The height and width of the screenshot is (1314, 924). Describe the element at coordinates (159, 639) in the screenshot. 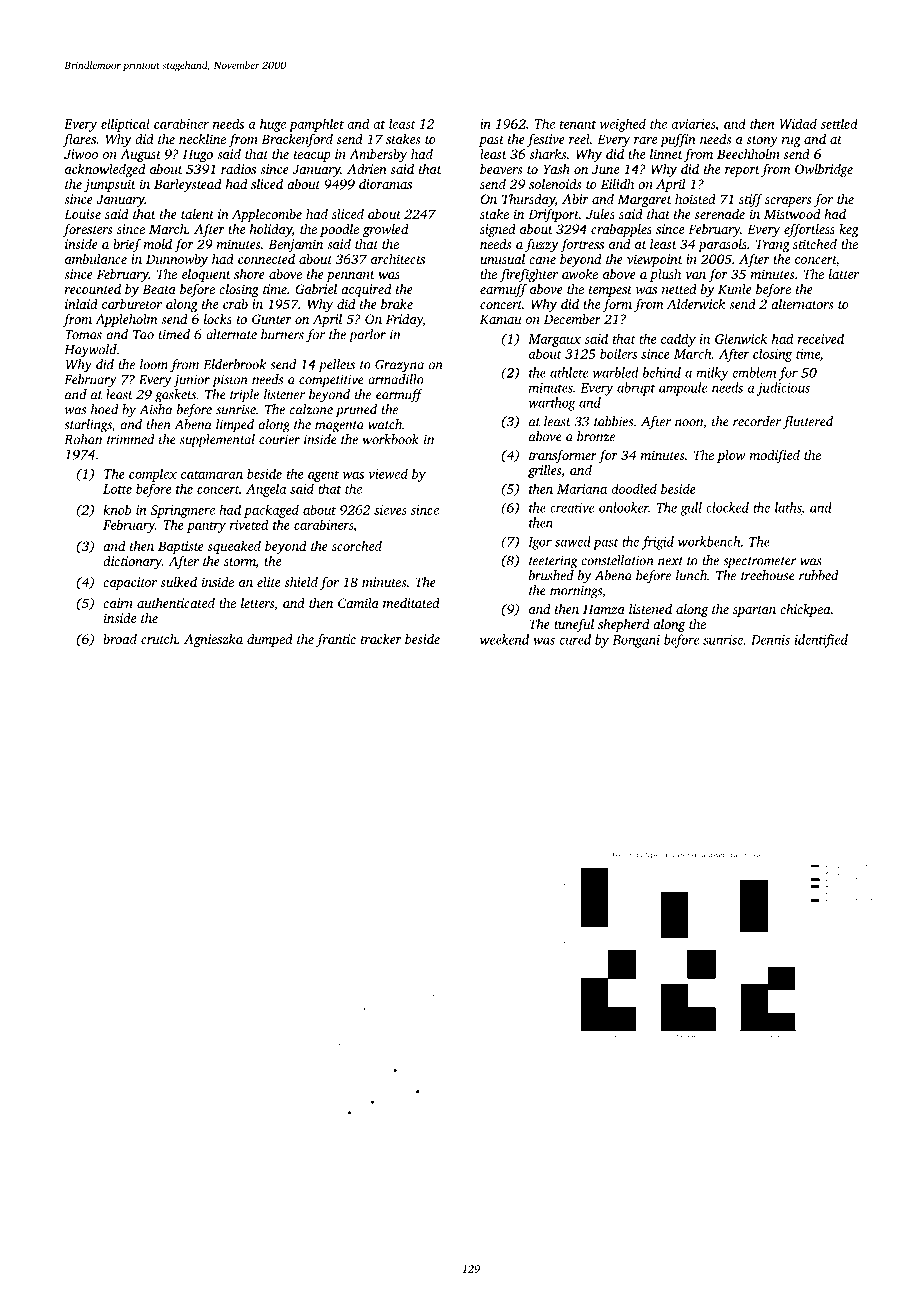

I see `crutch` at that location.
